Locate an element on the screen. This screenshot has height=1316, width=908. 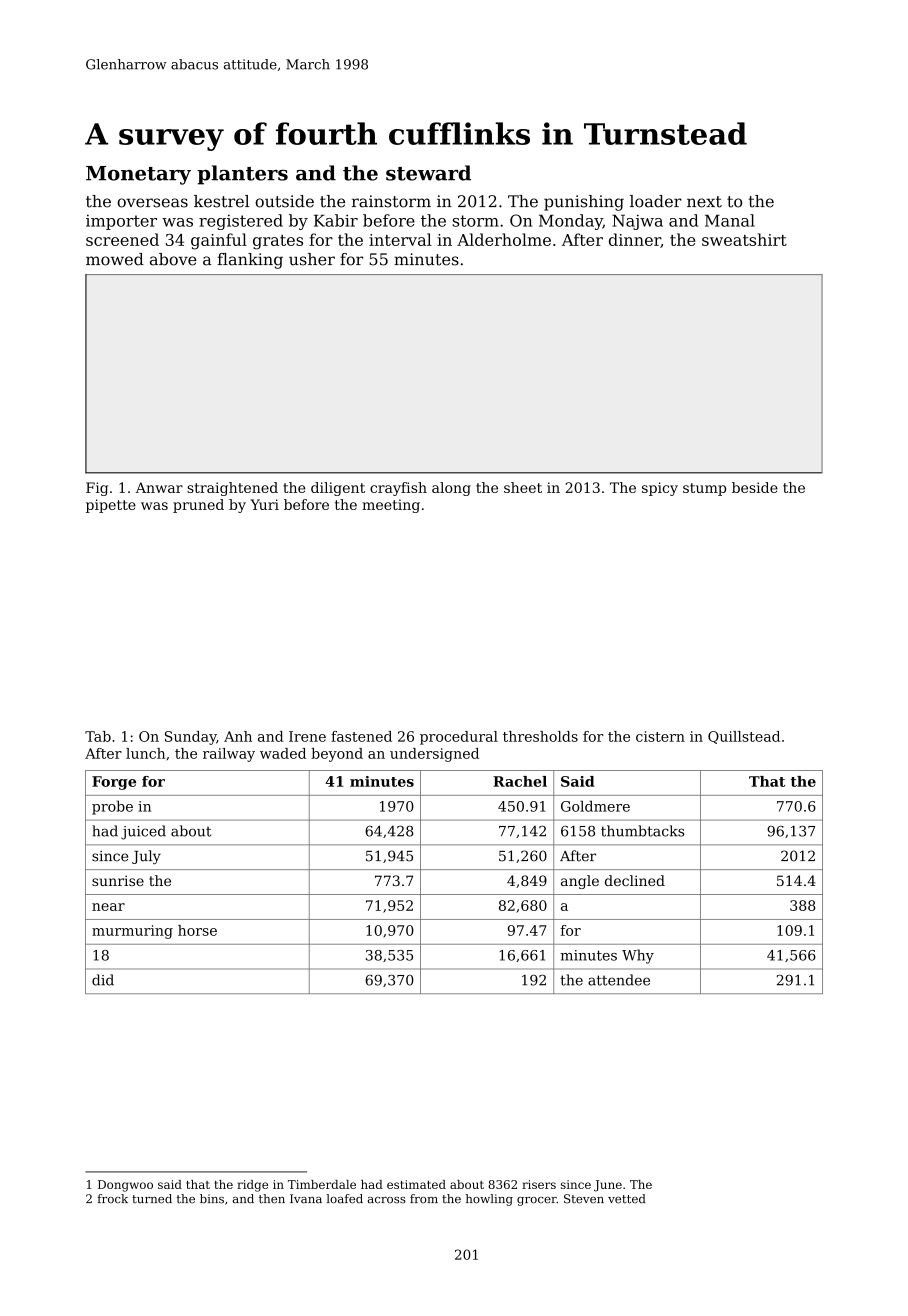
attendee is located at coordinates (619, 980).
